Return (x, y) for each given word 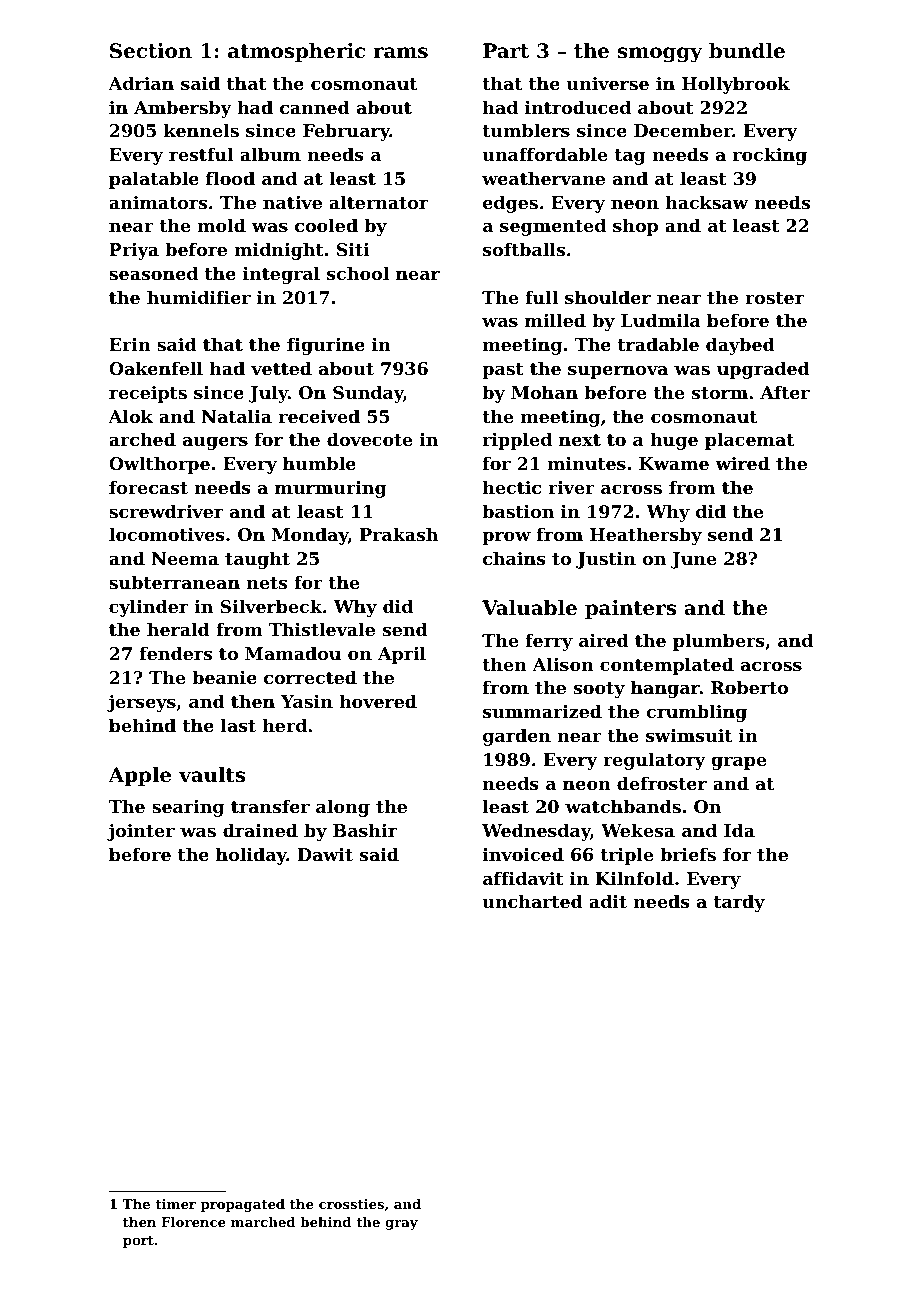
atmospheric (296, 52)
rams (400, 53)
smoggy (660, 55)
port (138, 1242)
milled (555, 320)
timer (175, 1204)
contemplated (667, 666)
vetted (281, 368)
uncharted (532, 901)
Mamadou (293, 653)
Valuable (529, 608)
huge (674, 441)
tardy (739, 903)
